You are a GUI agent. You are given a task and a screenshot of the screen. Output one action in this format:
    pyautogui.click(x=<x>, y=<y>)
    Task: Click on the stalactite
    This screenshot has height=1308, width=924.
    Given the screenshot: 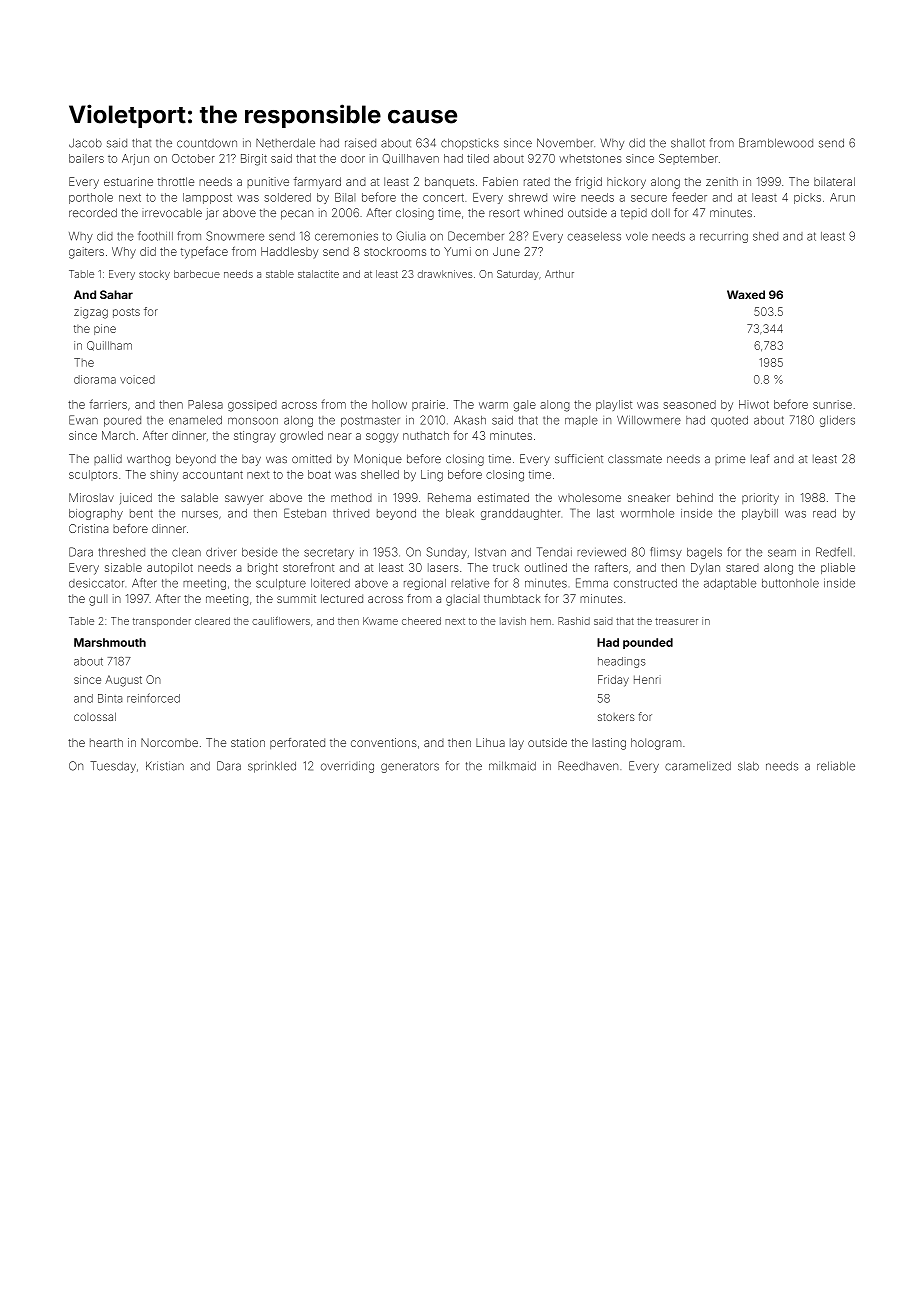 What is the action you would take?
    pyautogui.click(x=318, y=274)
